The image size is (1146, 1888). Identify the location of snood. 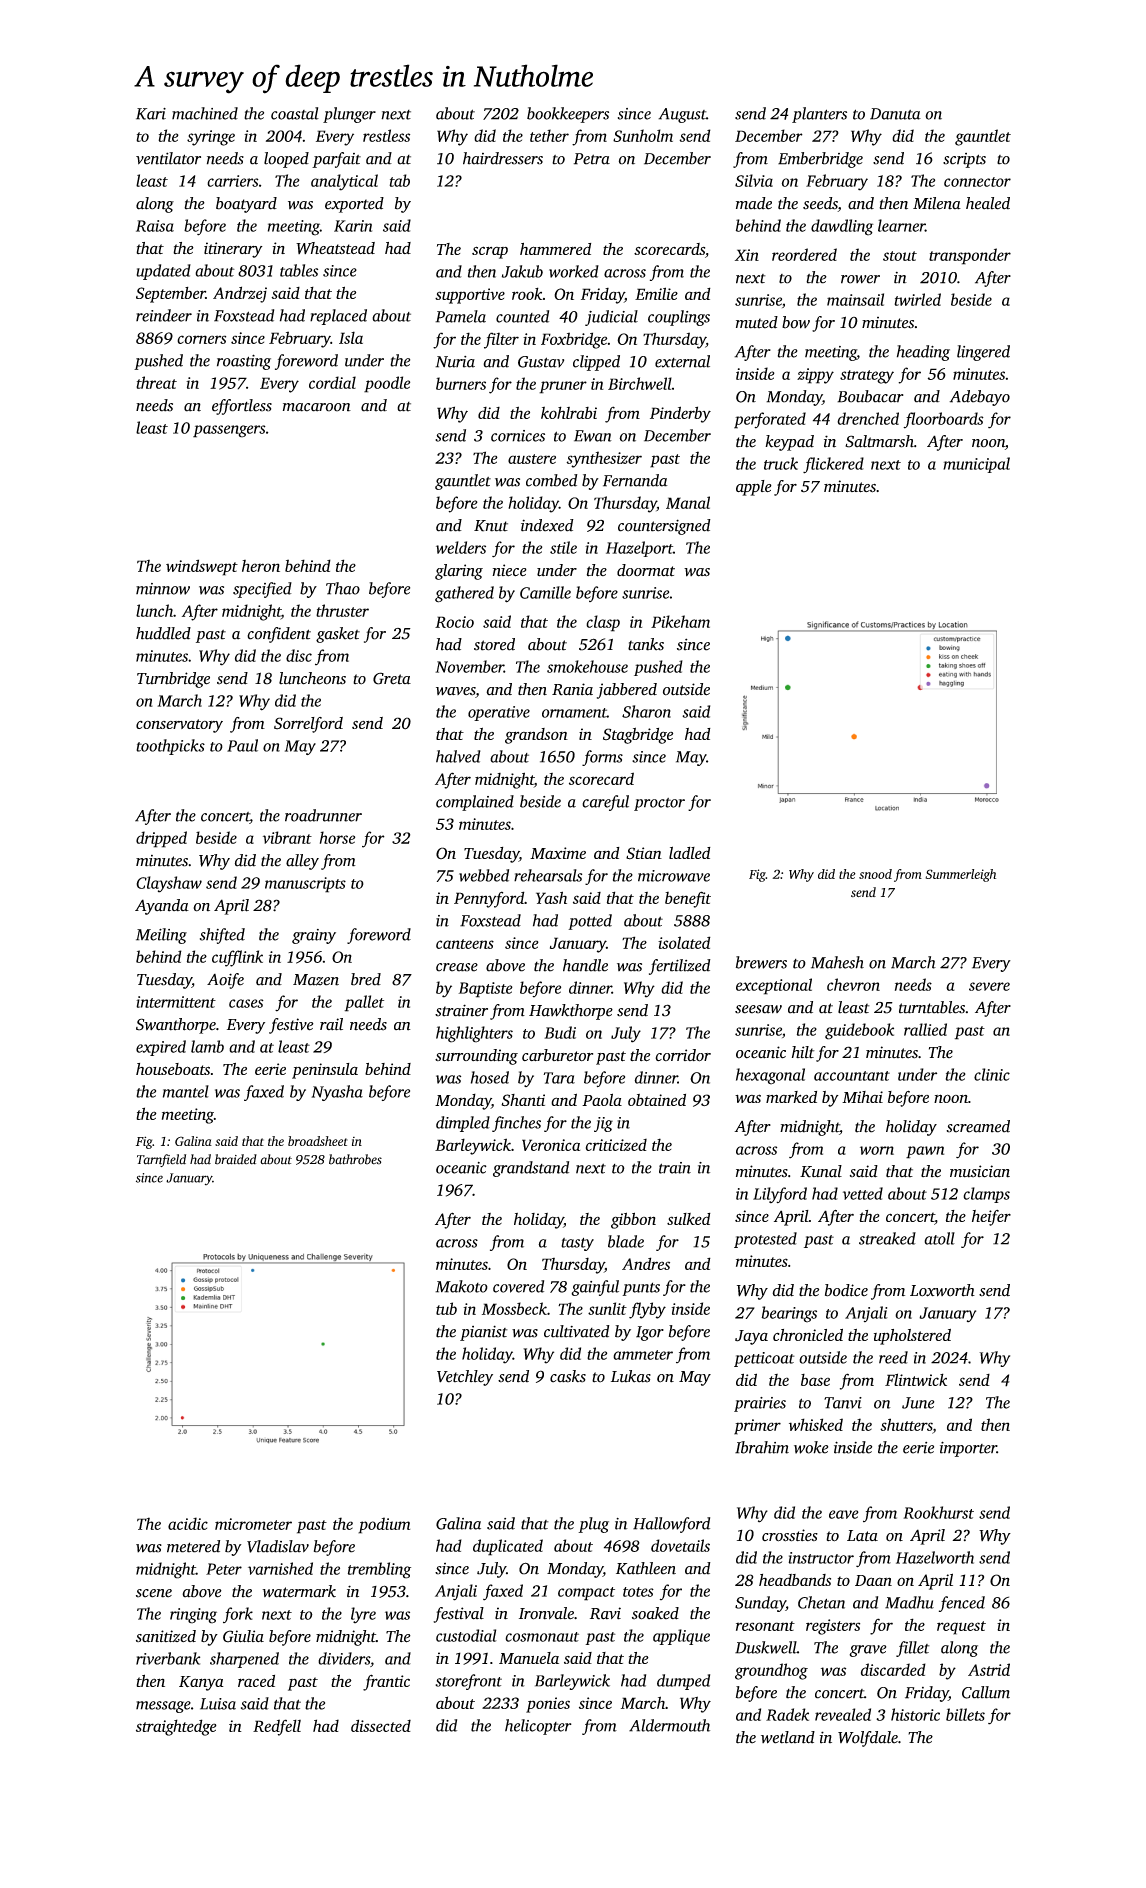
(875, 874).
